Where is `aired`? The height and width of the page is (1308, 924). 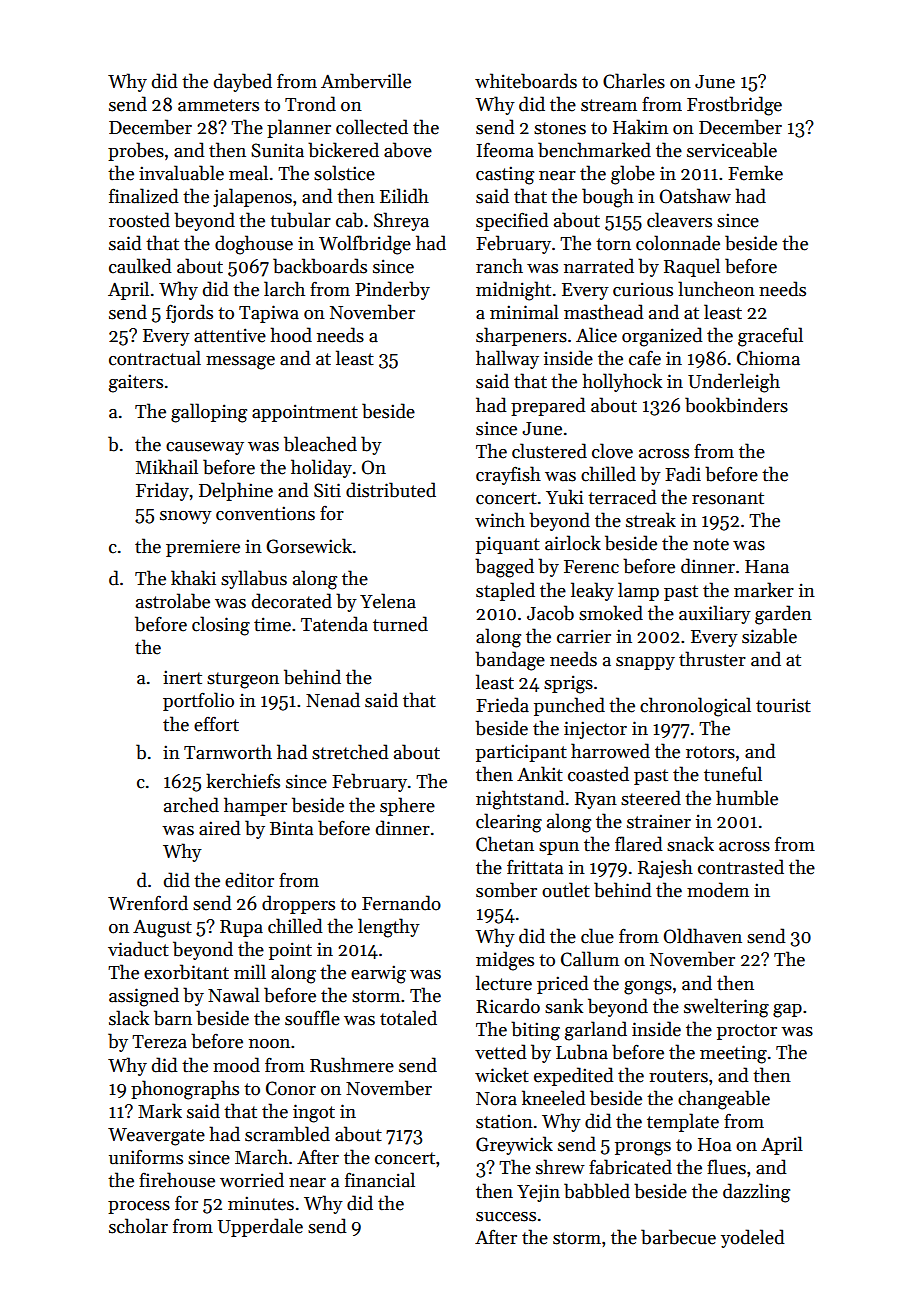
aired is located at coordinates (220, 828).
